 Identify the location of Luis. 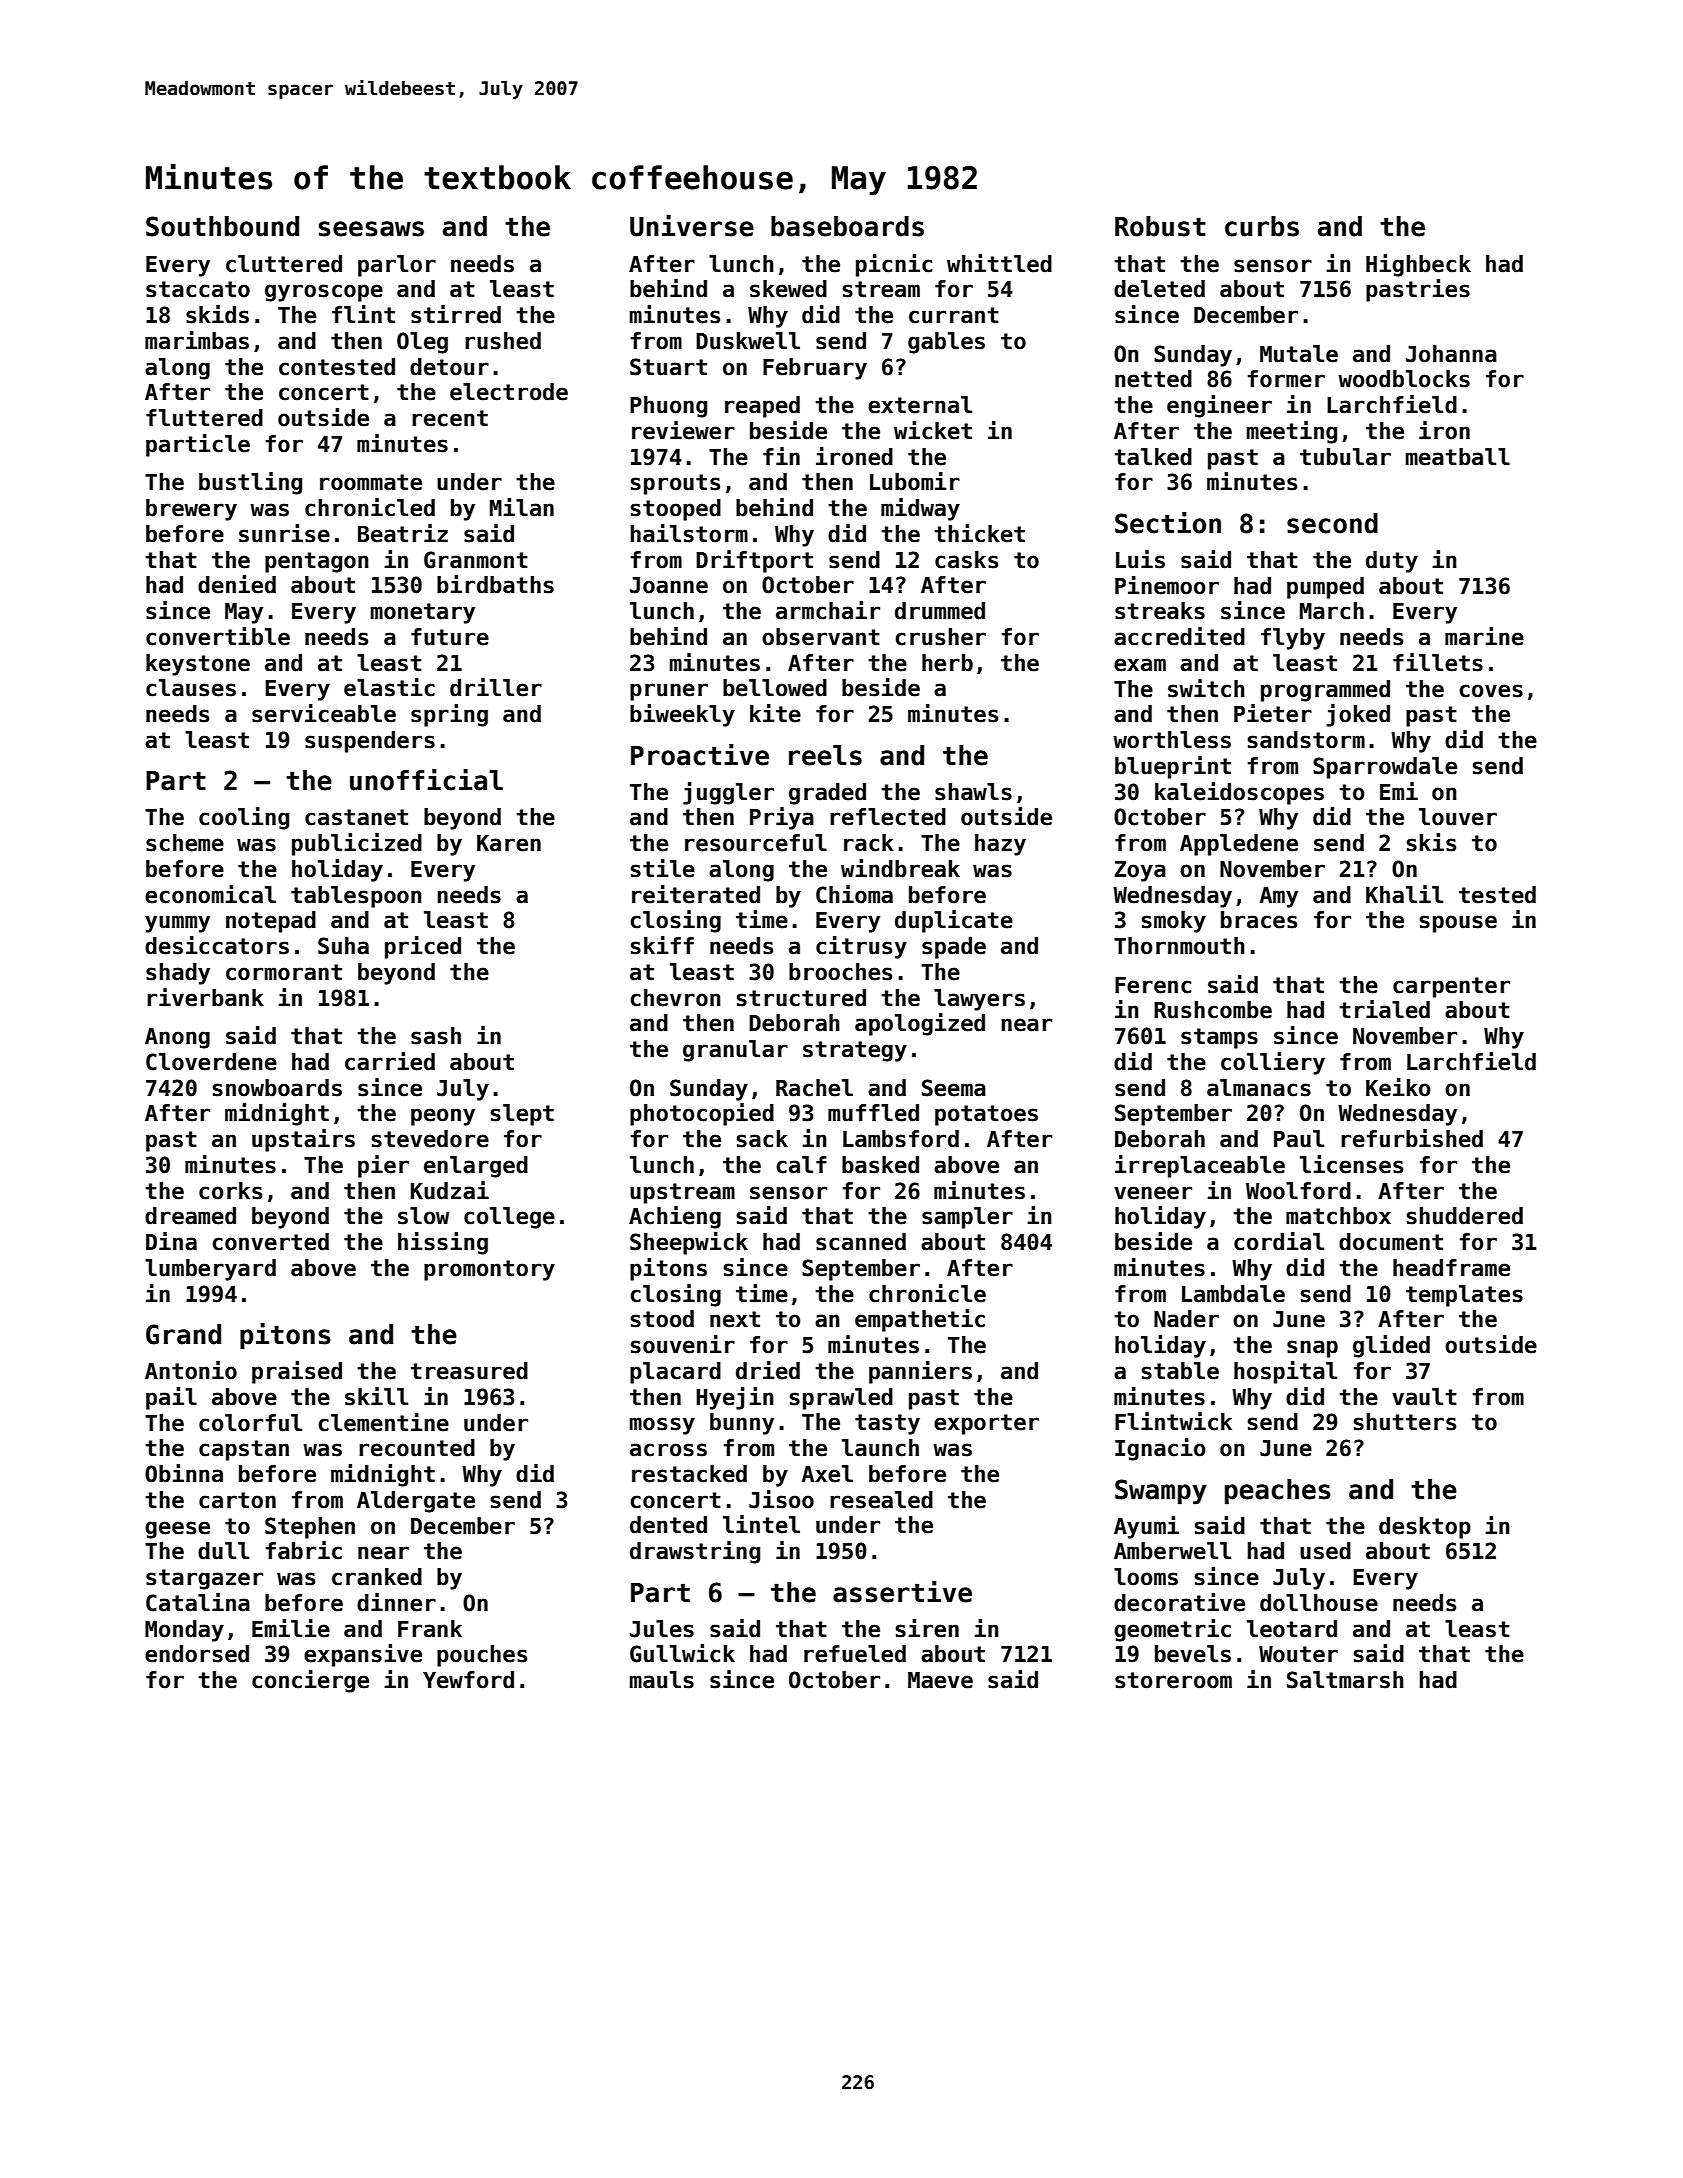
(1140, 559).
